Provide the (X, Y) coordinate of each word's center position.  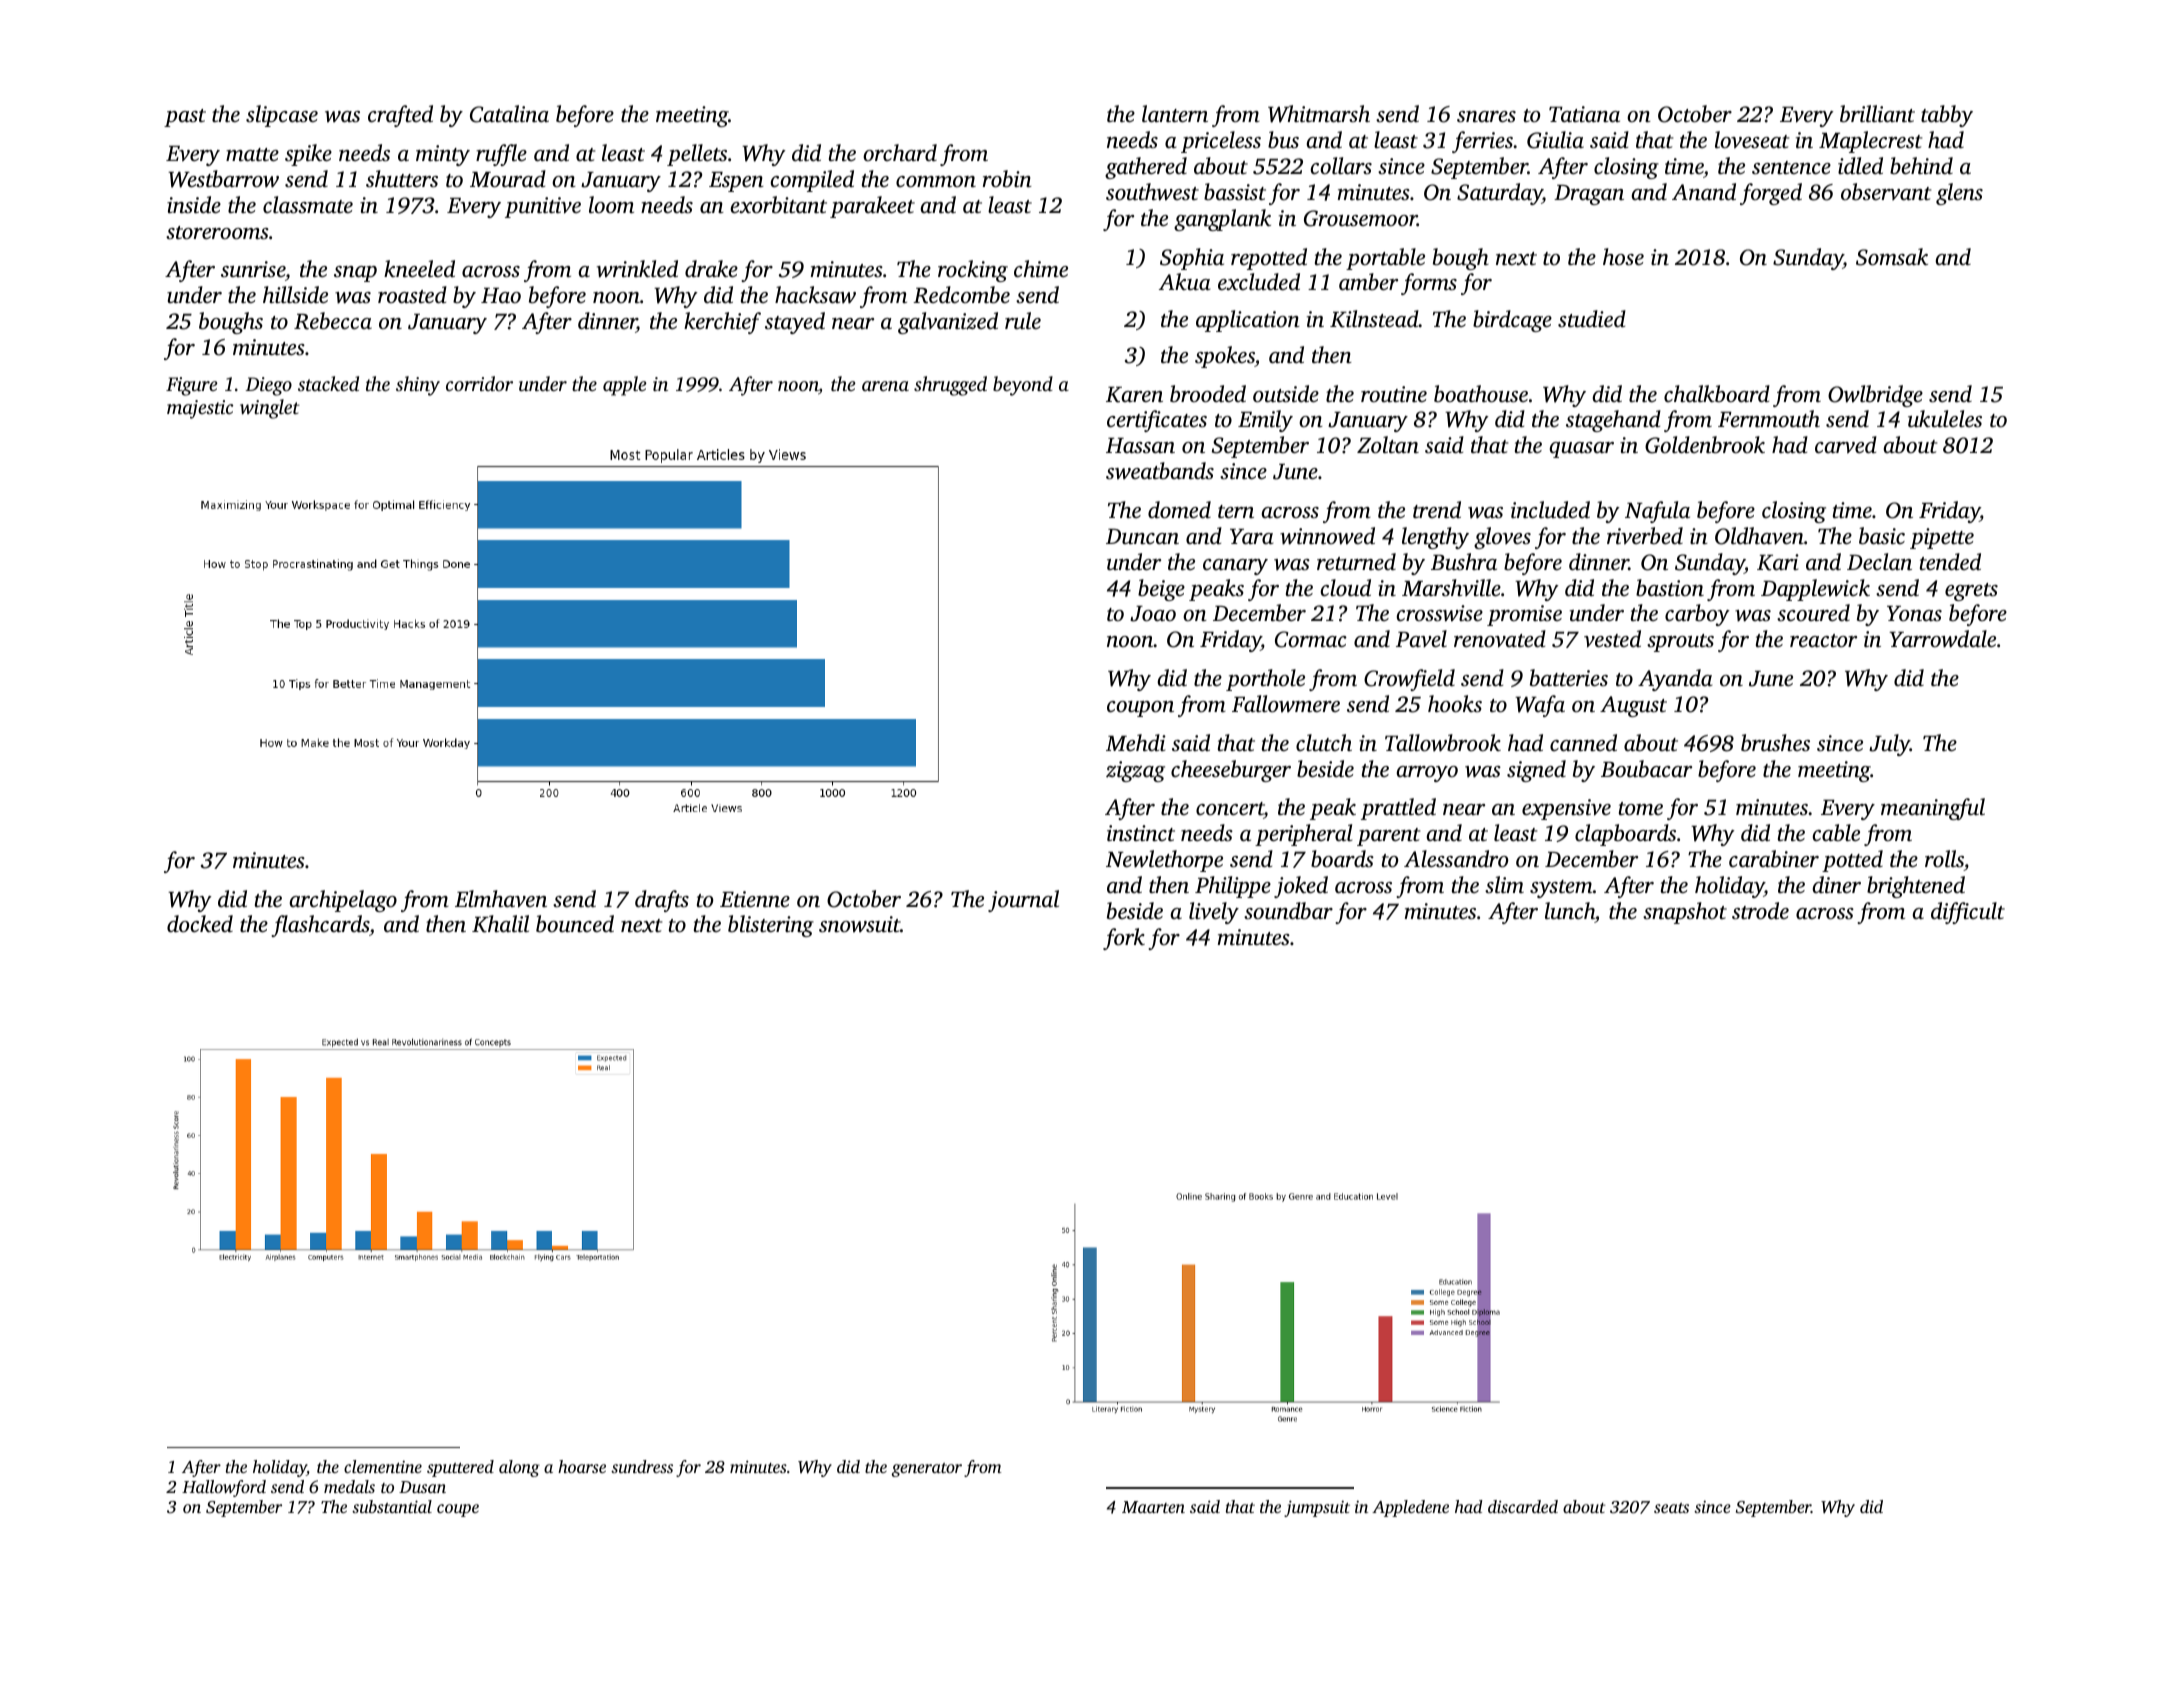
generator (927, 1470)
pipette (1942, 538)
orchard (900, 153)
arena (885, 386)
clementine (383, 1466)
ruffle (501, 155)
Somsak (1892, 257)
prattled (1398, 809)
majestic (200, 409)
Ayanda (1675, 680)
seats (1671, 1508)
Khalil (500, 924)
